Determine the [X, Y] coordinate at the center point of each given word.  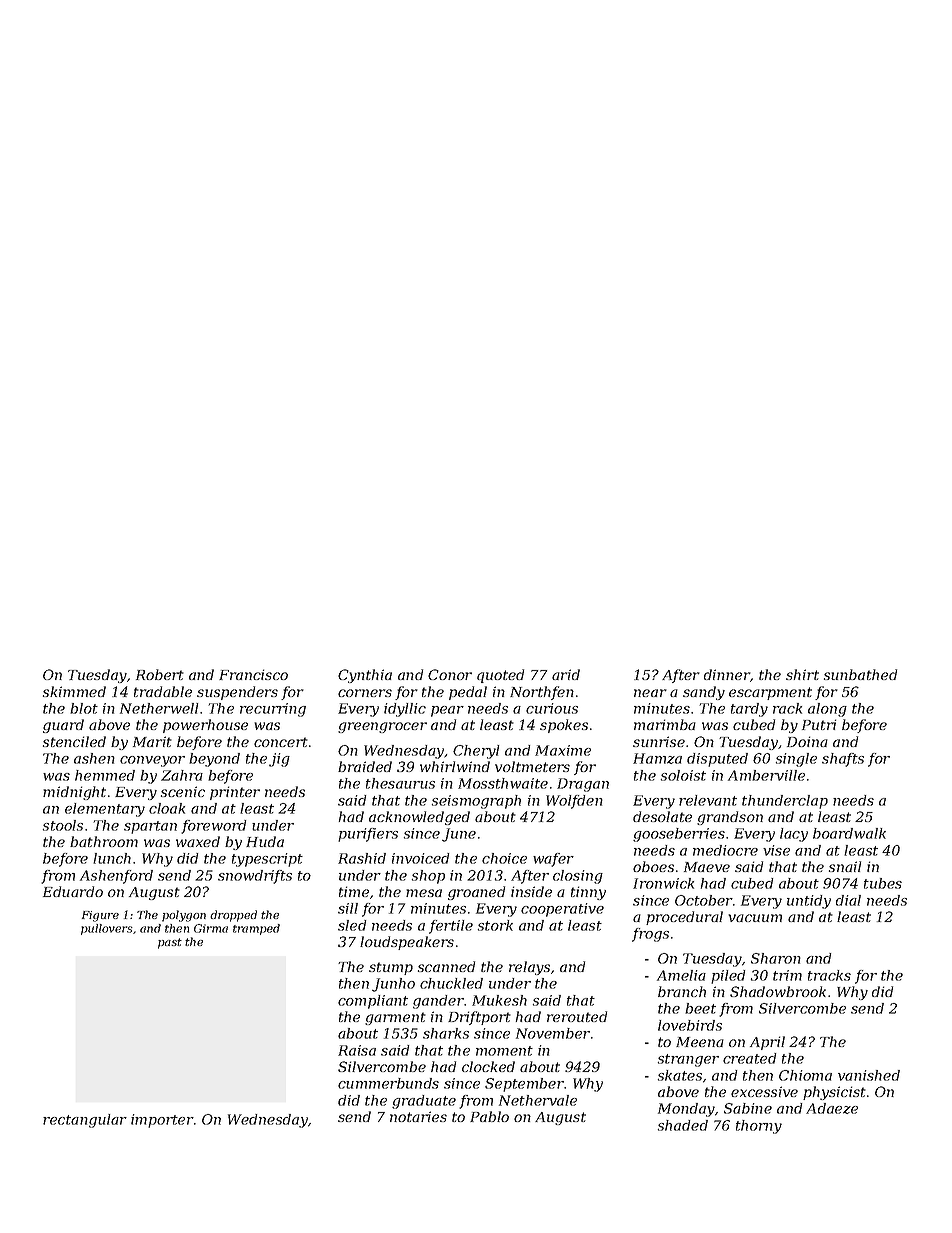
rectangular [85, 1121]
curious [552, 708]
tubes [883, 883]
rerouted [577, 1016]
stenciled [74, 741]
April [767, 1043]
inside [531, 891]
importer [162, 1121]
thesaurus [400, 783]
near [650, 693]
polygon [184, 916]
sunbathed [860, 674]
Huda [265, 841]
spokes [564, 726]
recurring [273, 710]
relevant [708, 800]
